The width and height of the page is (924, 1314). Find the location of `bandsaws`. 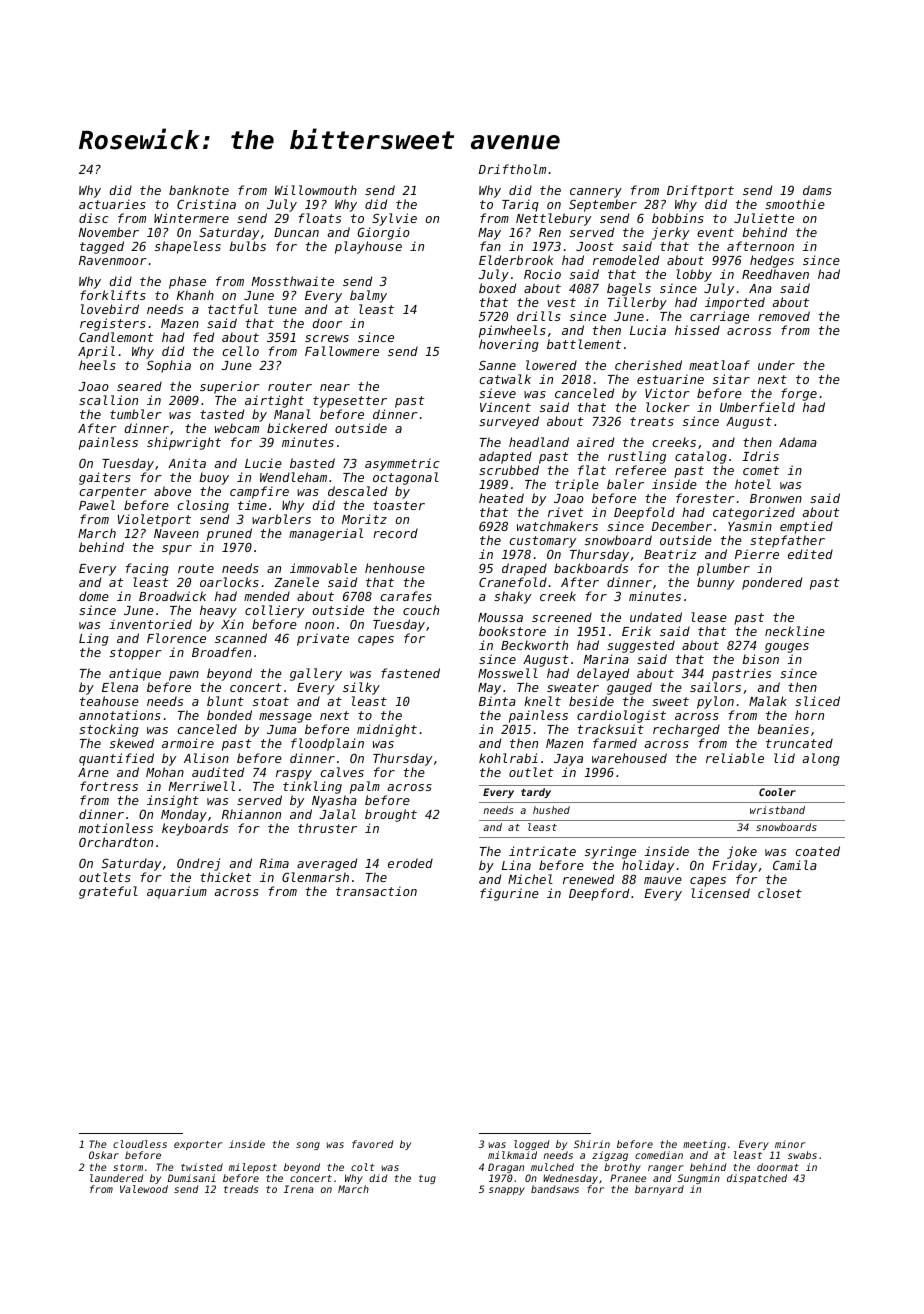

bandsaws is located at coordinates (555, 1189).
